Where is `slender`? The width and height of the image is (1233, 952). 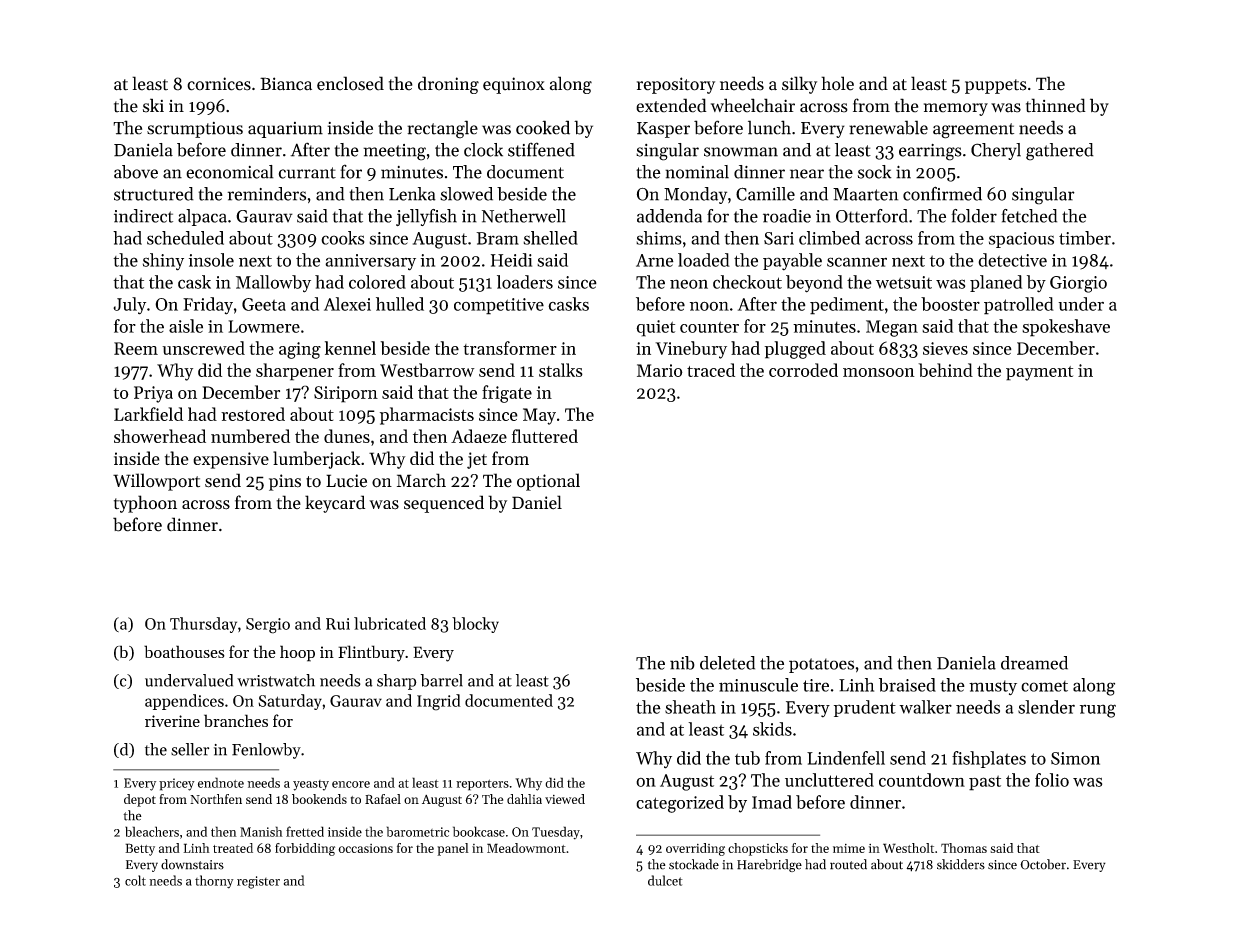
slender is located at coordinates (1046, 707).
